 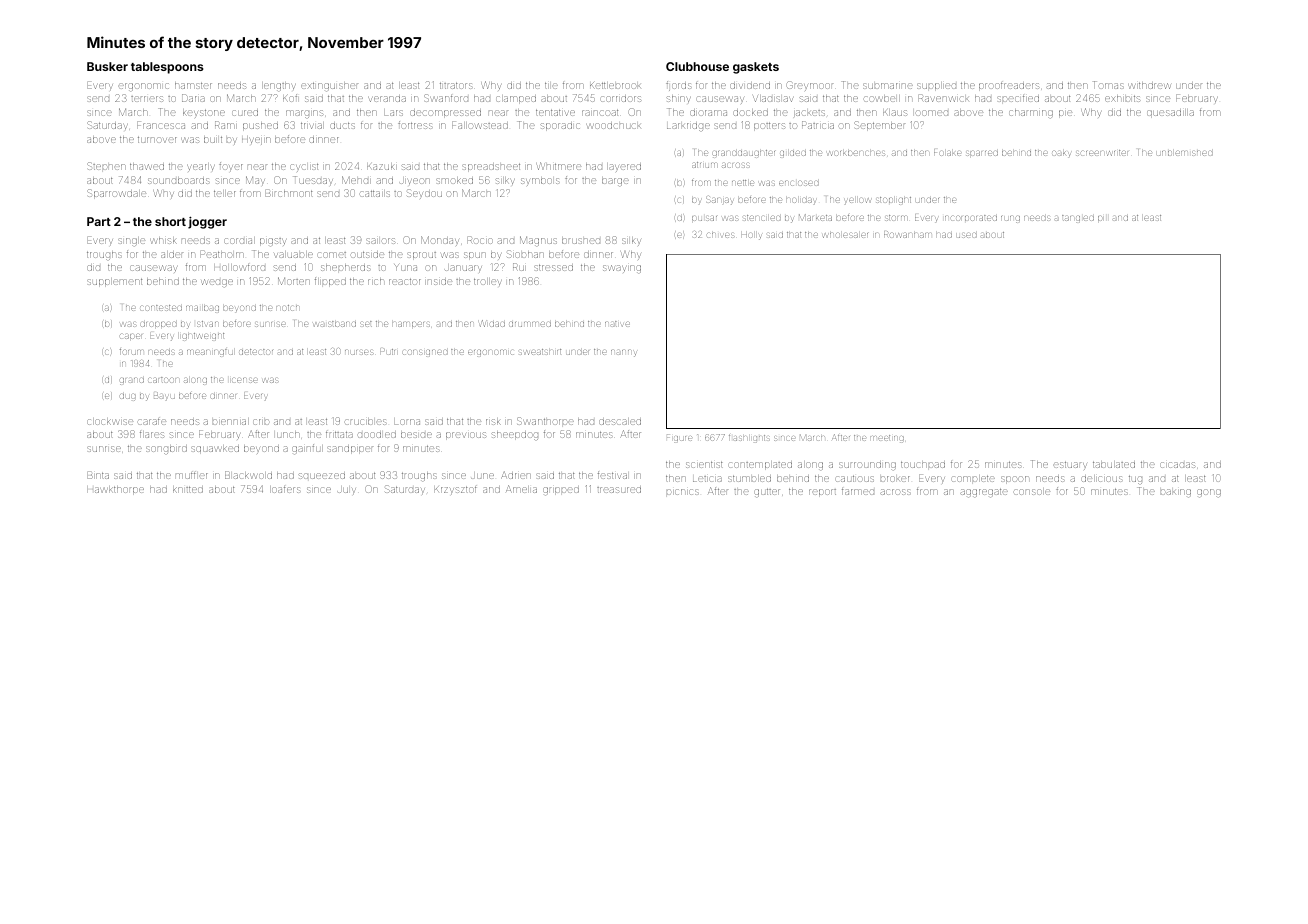 What do you see at coordinates (623, 353) in the image?
I see `nanny` at bounding box center [623, 353].
